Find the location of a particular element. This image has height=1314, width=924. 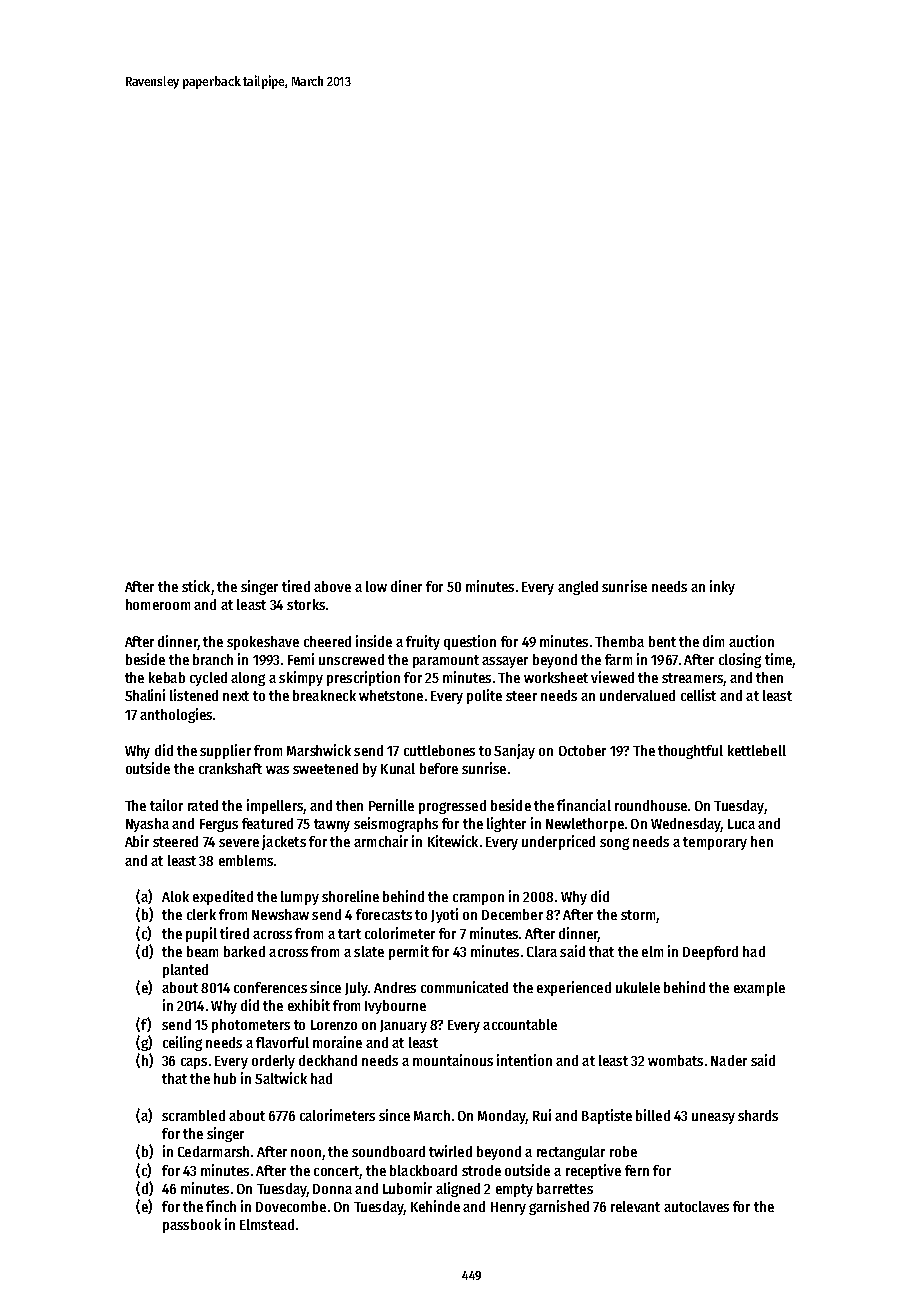

lighter is located at coordinates (506, 824).
